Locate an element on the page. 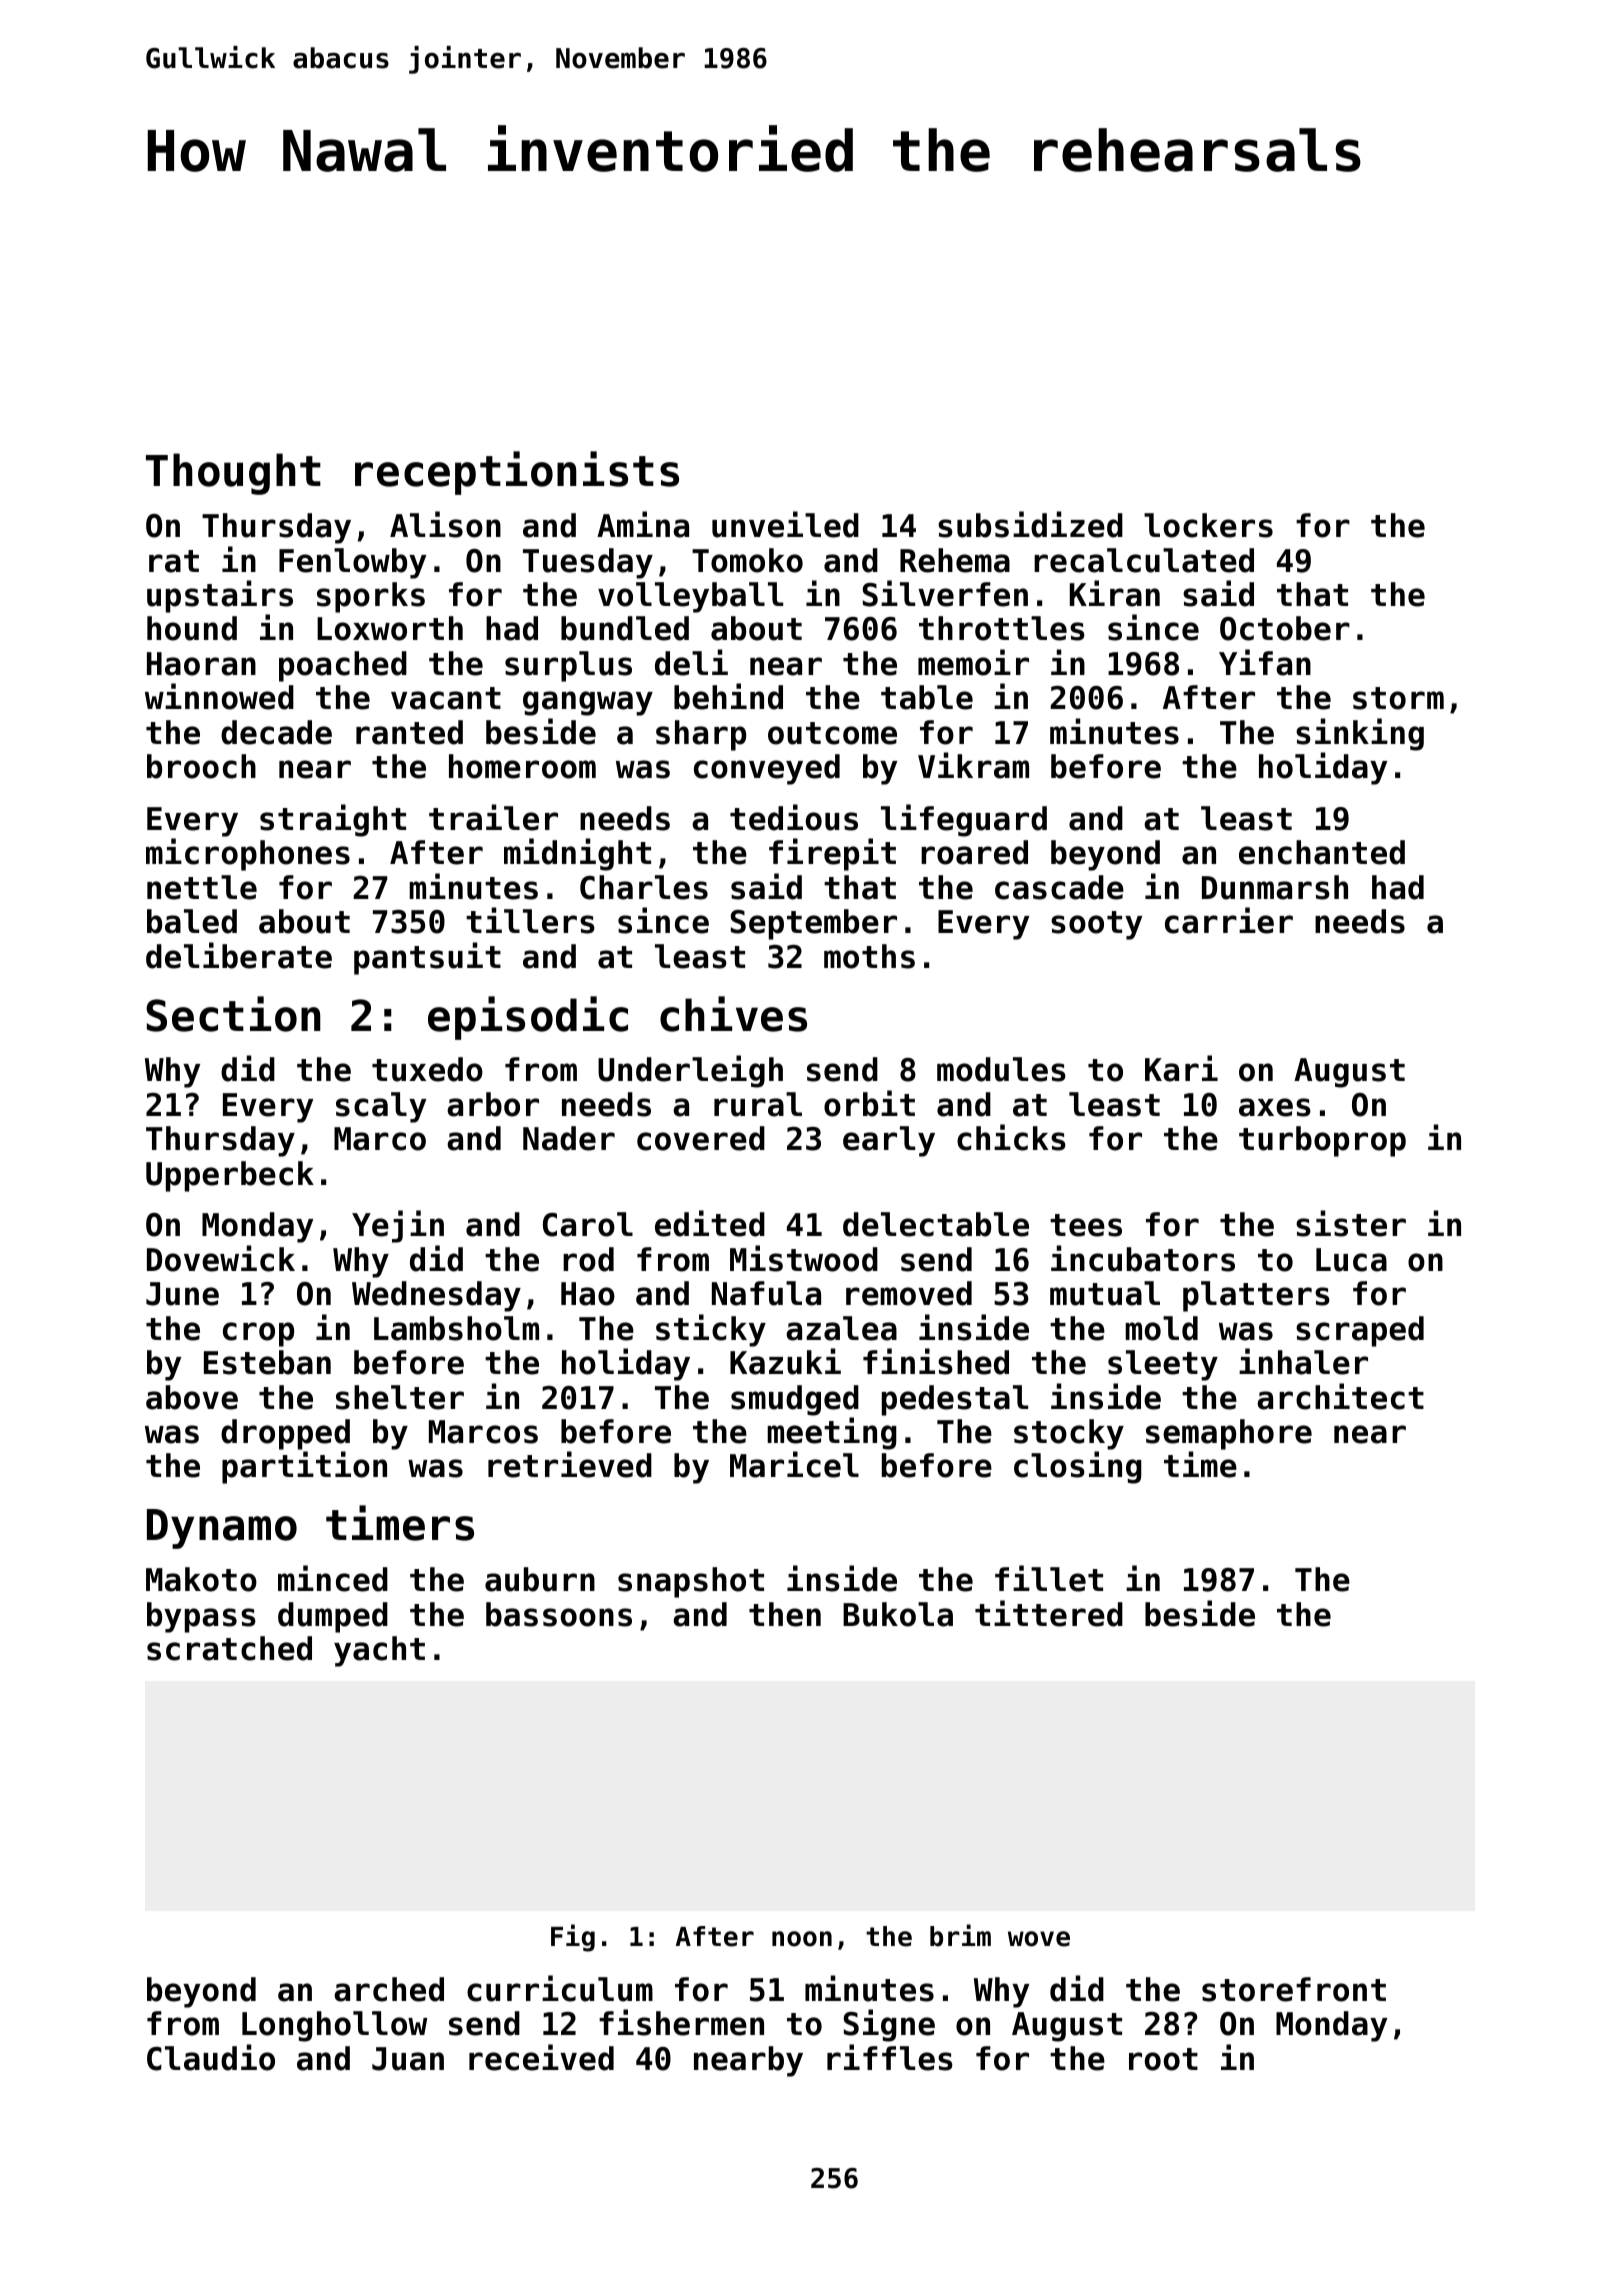  rural is located at coordinates (758, 1104).
